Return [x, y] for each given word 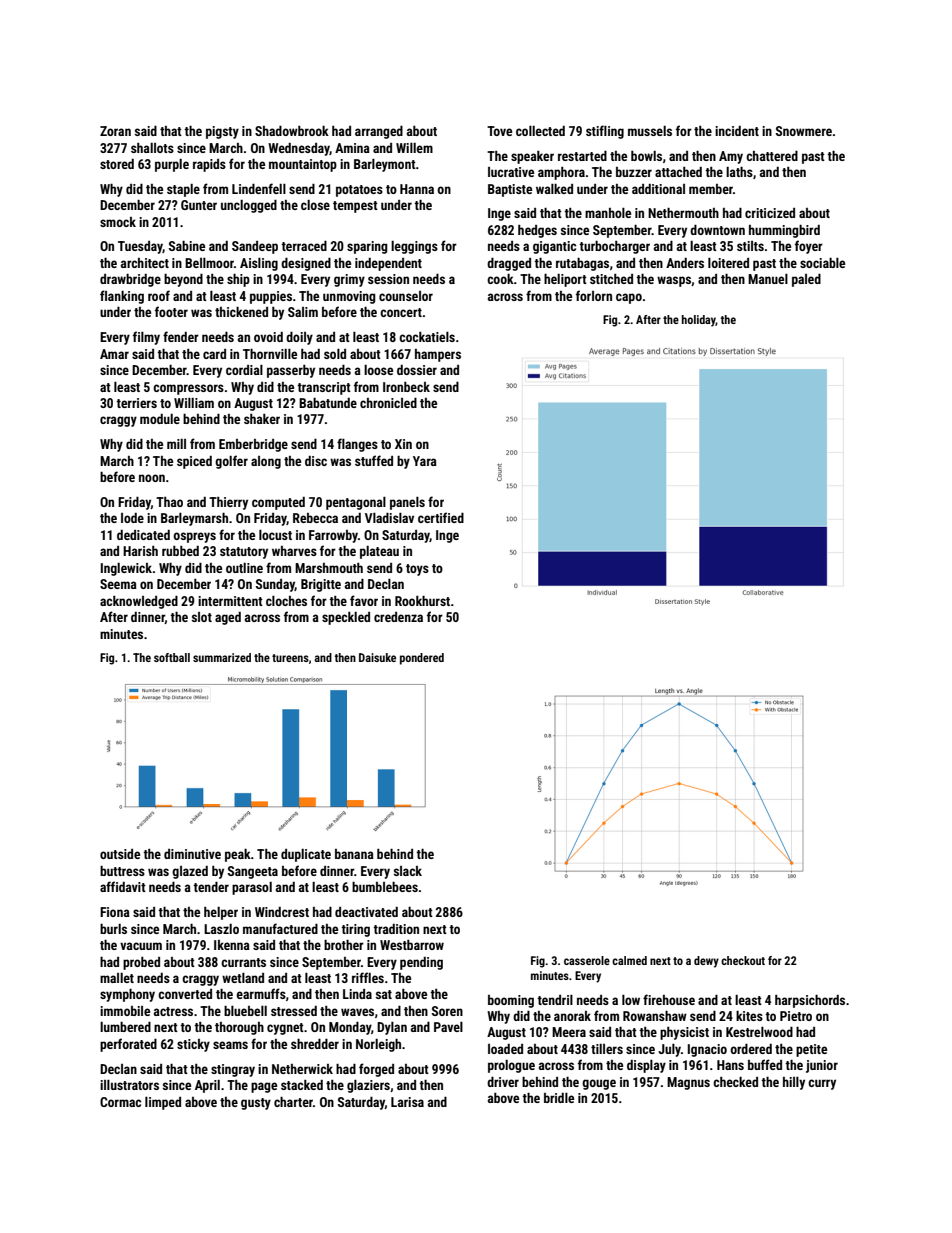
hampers [438, 355]
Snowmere [804, 131]
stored [117, 164]
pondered [422, 659]
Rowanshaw [655, 1016]
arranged [379, 132]
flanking [122, 297]
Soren [447, 1011]
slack [408, 871]
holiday [699, 321]
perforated [128, 1045]
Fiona [115, 912]
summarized [222, 657]
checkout [743, 960]
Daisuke [377, 657]
